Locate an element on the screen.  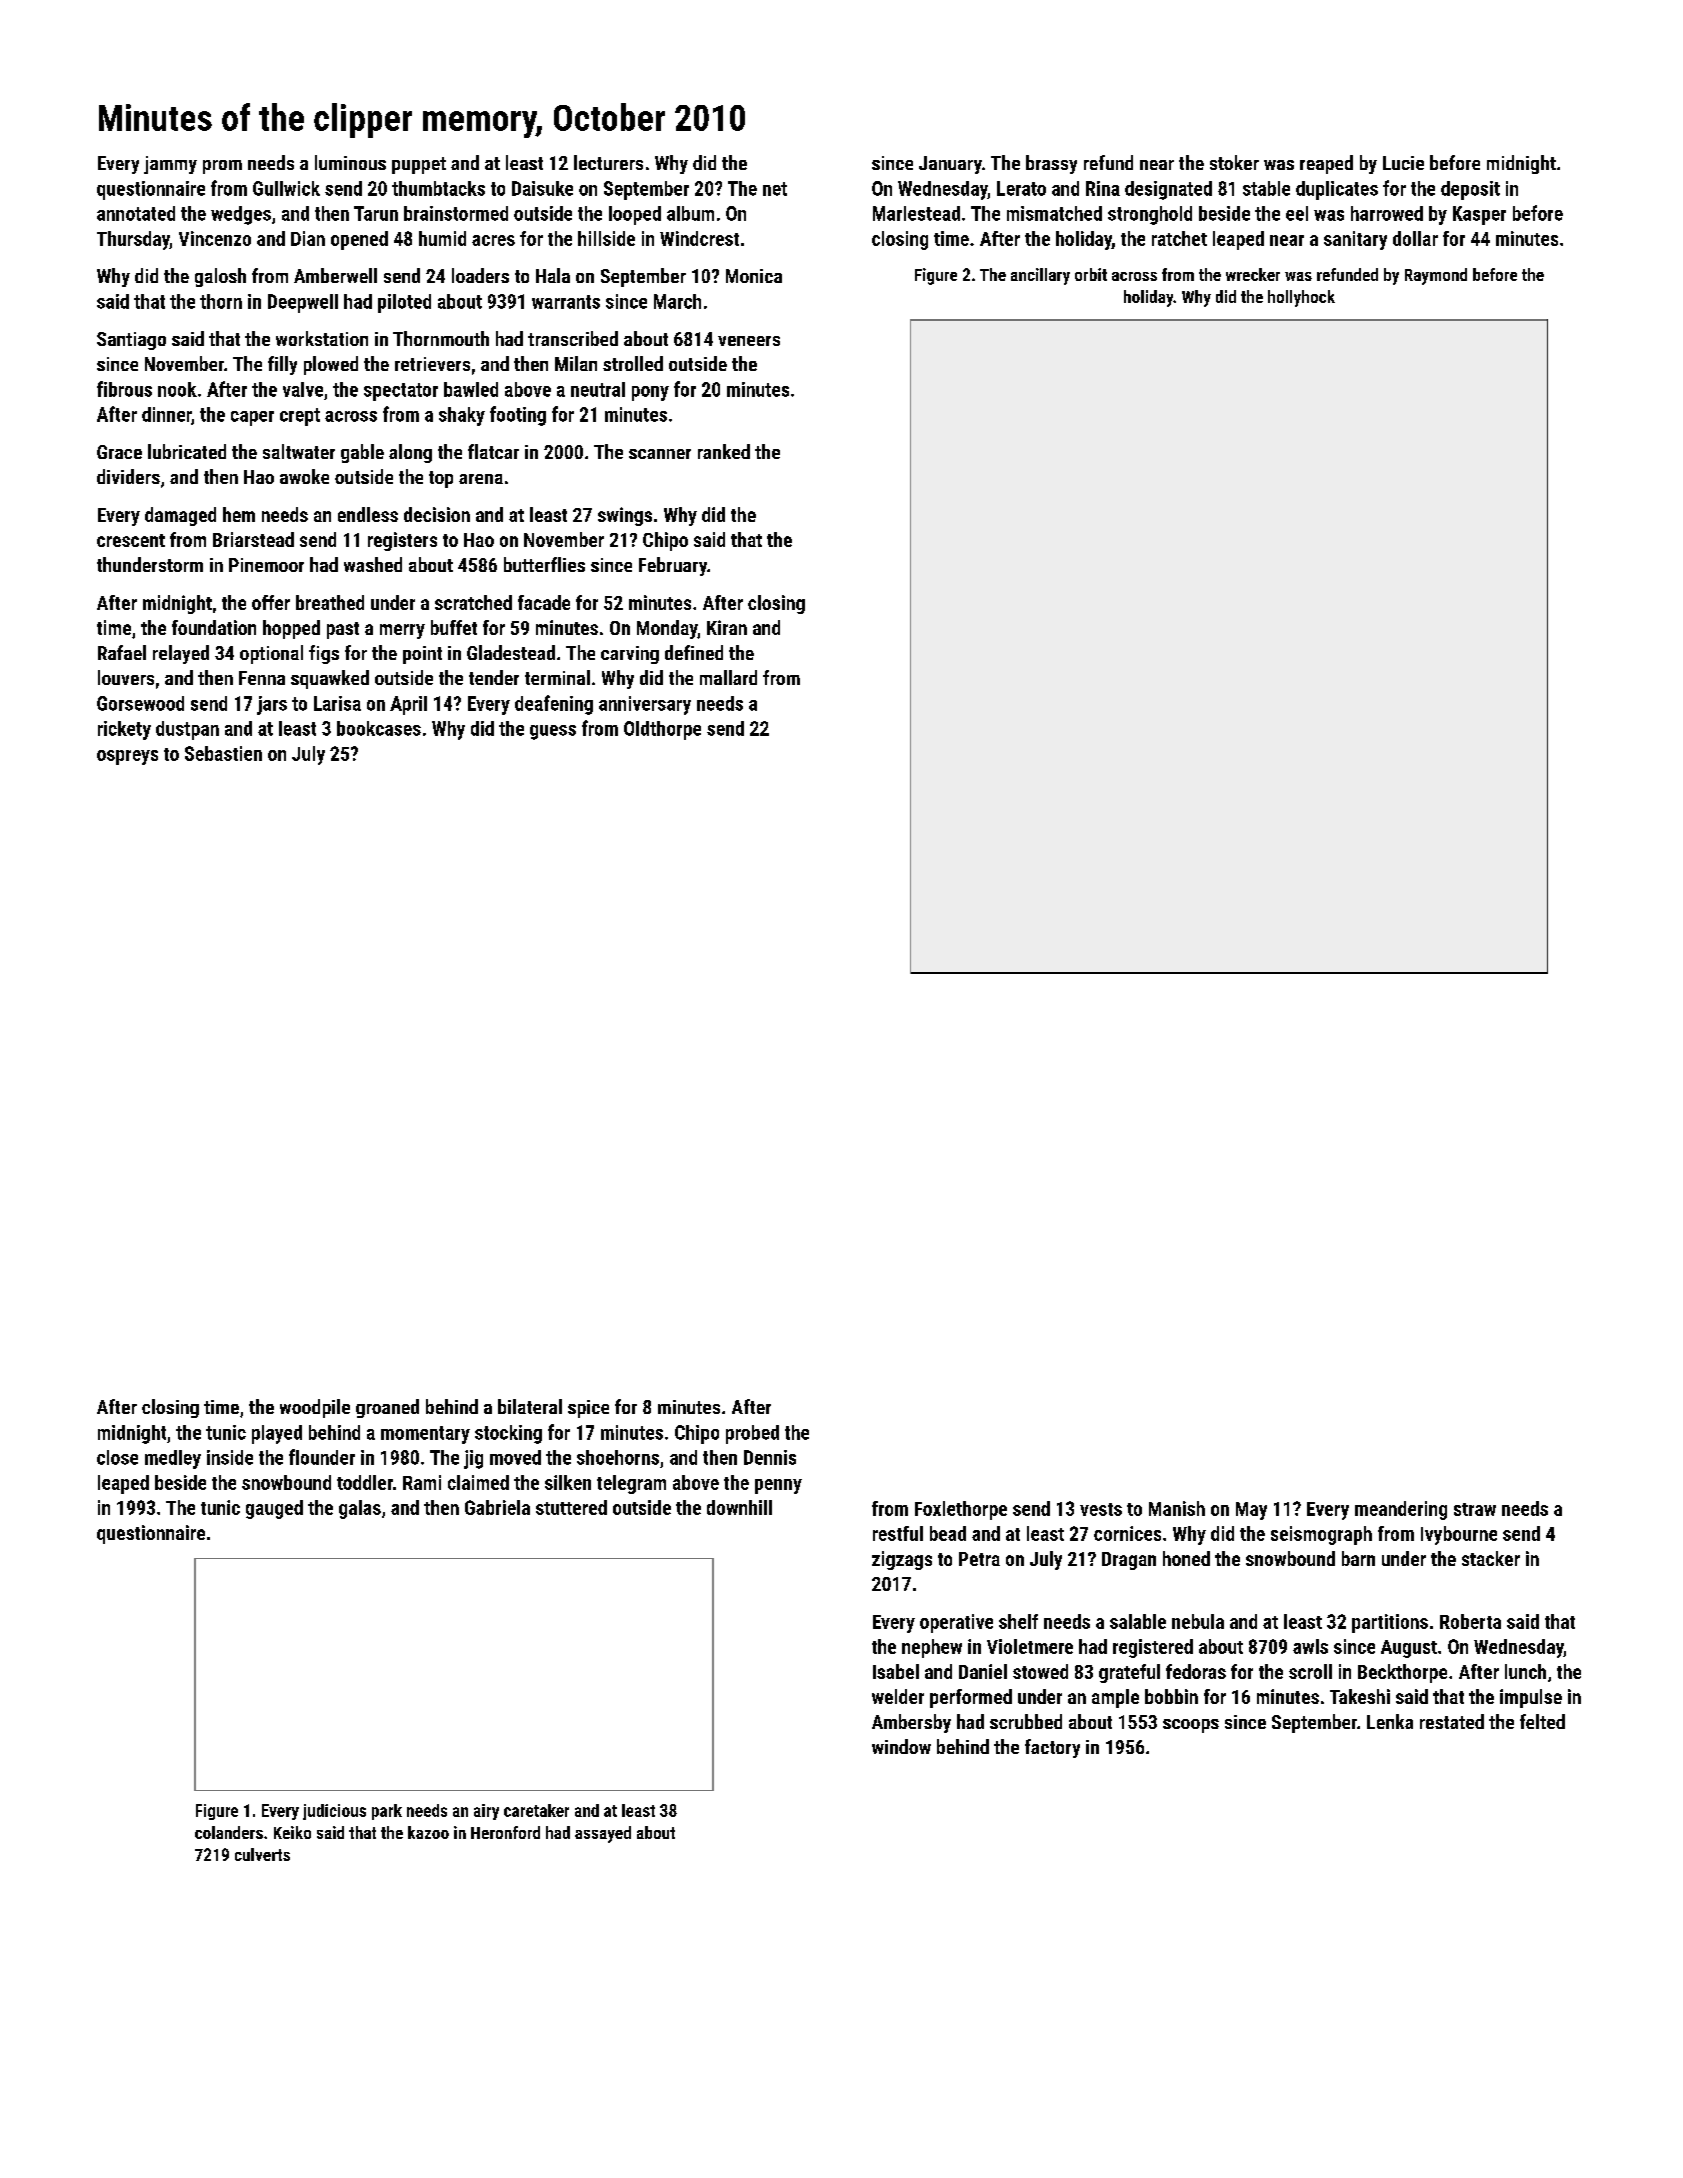
assayed is located at coordinates (603, 1834).
